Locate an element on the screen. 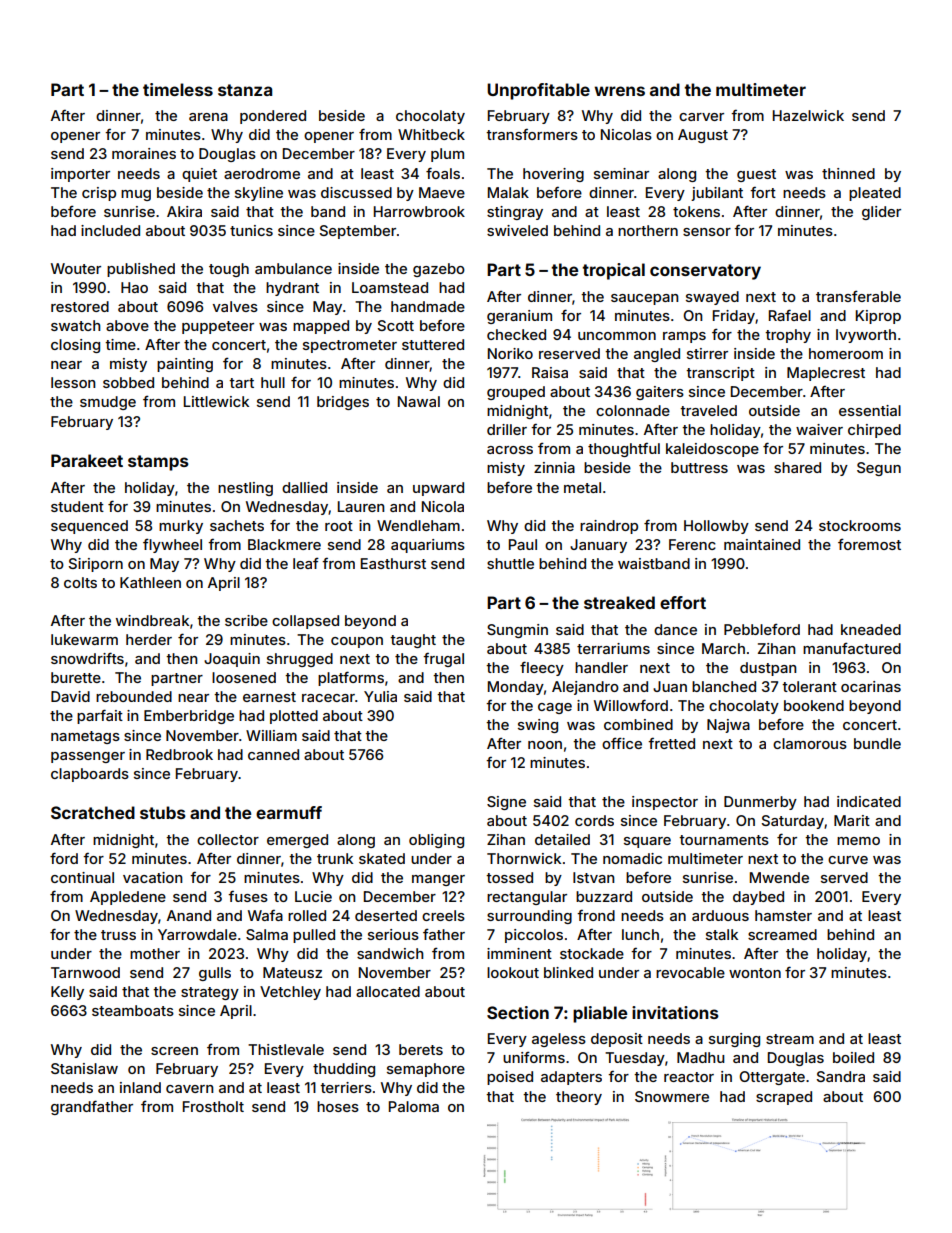  tropical is located at coordinates (613, 271).
